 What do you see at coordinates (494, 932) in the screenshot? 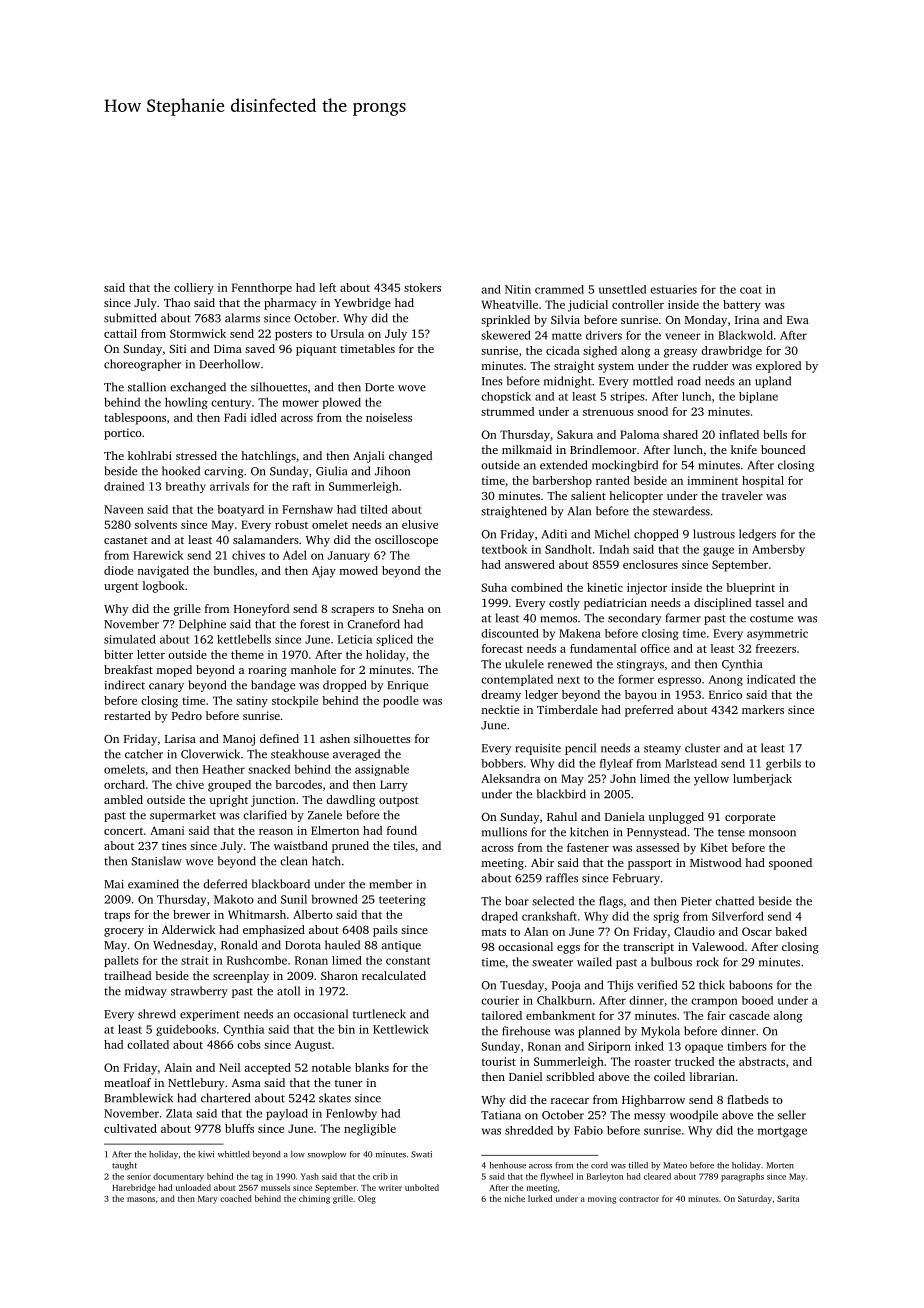
I see `mats` at bounding box center [494, 932].
